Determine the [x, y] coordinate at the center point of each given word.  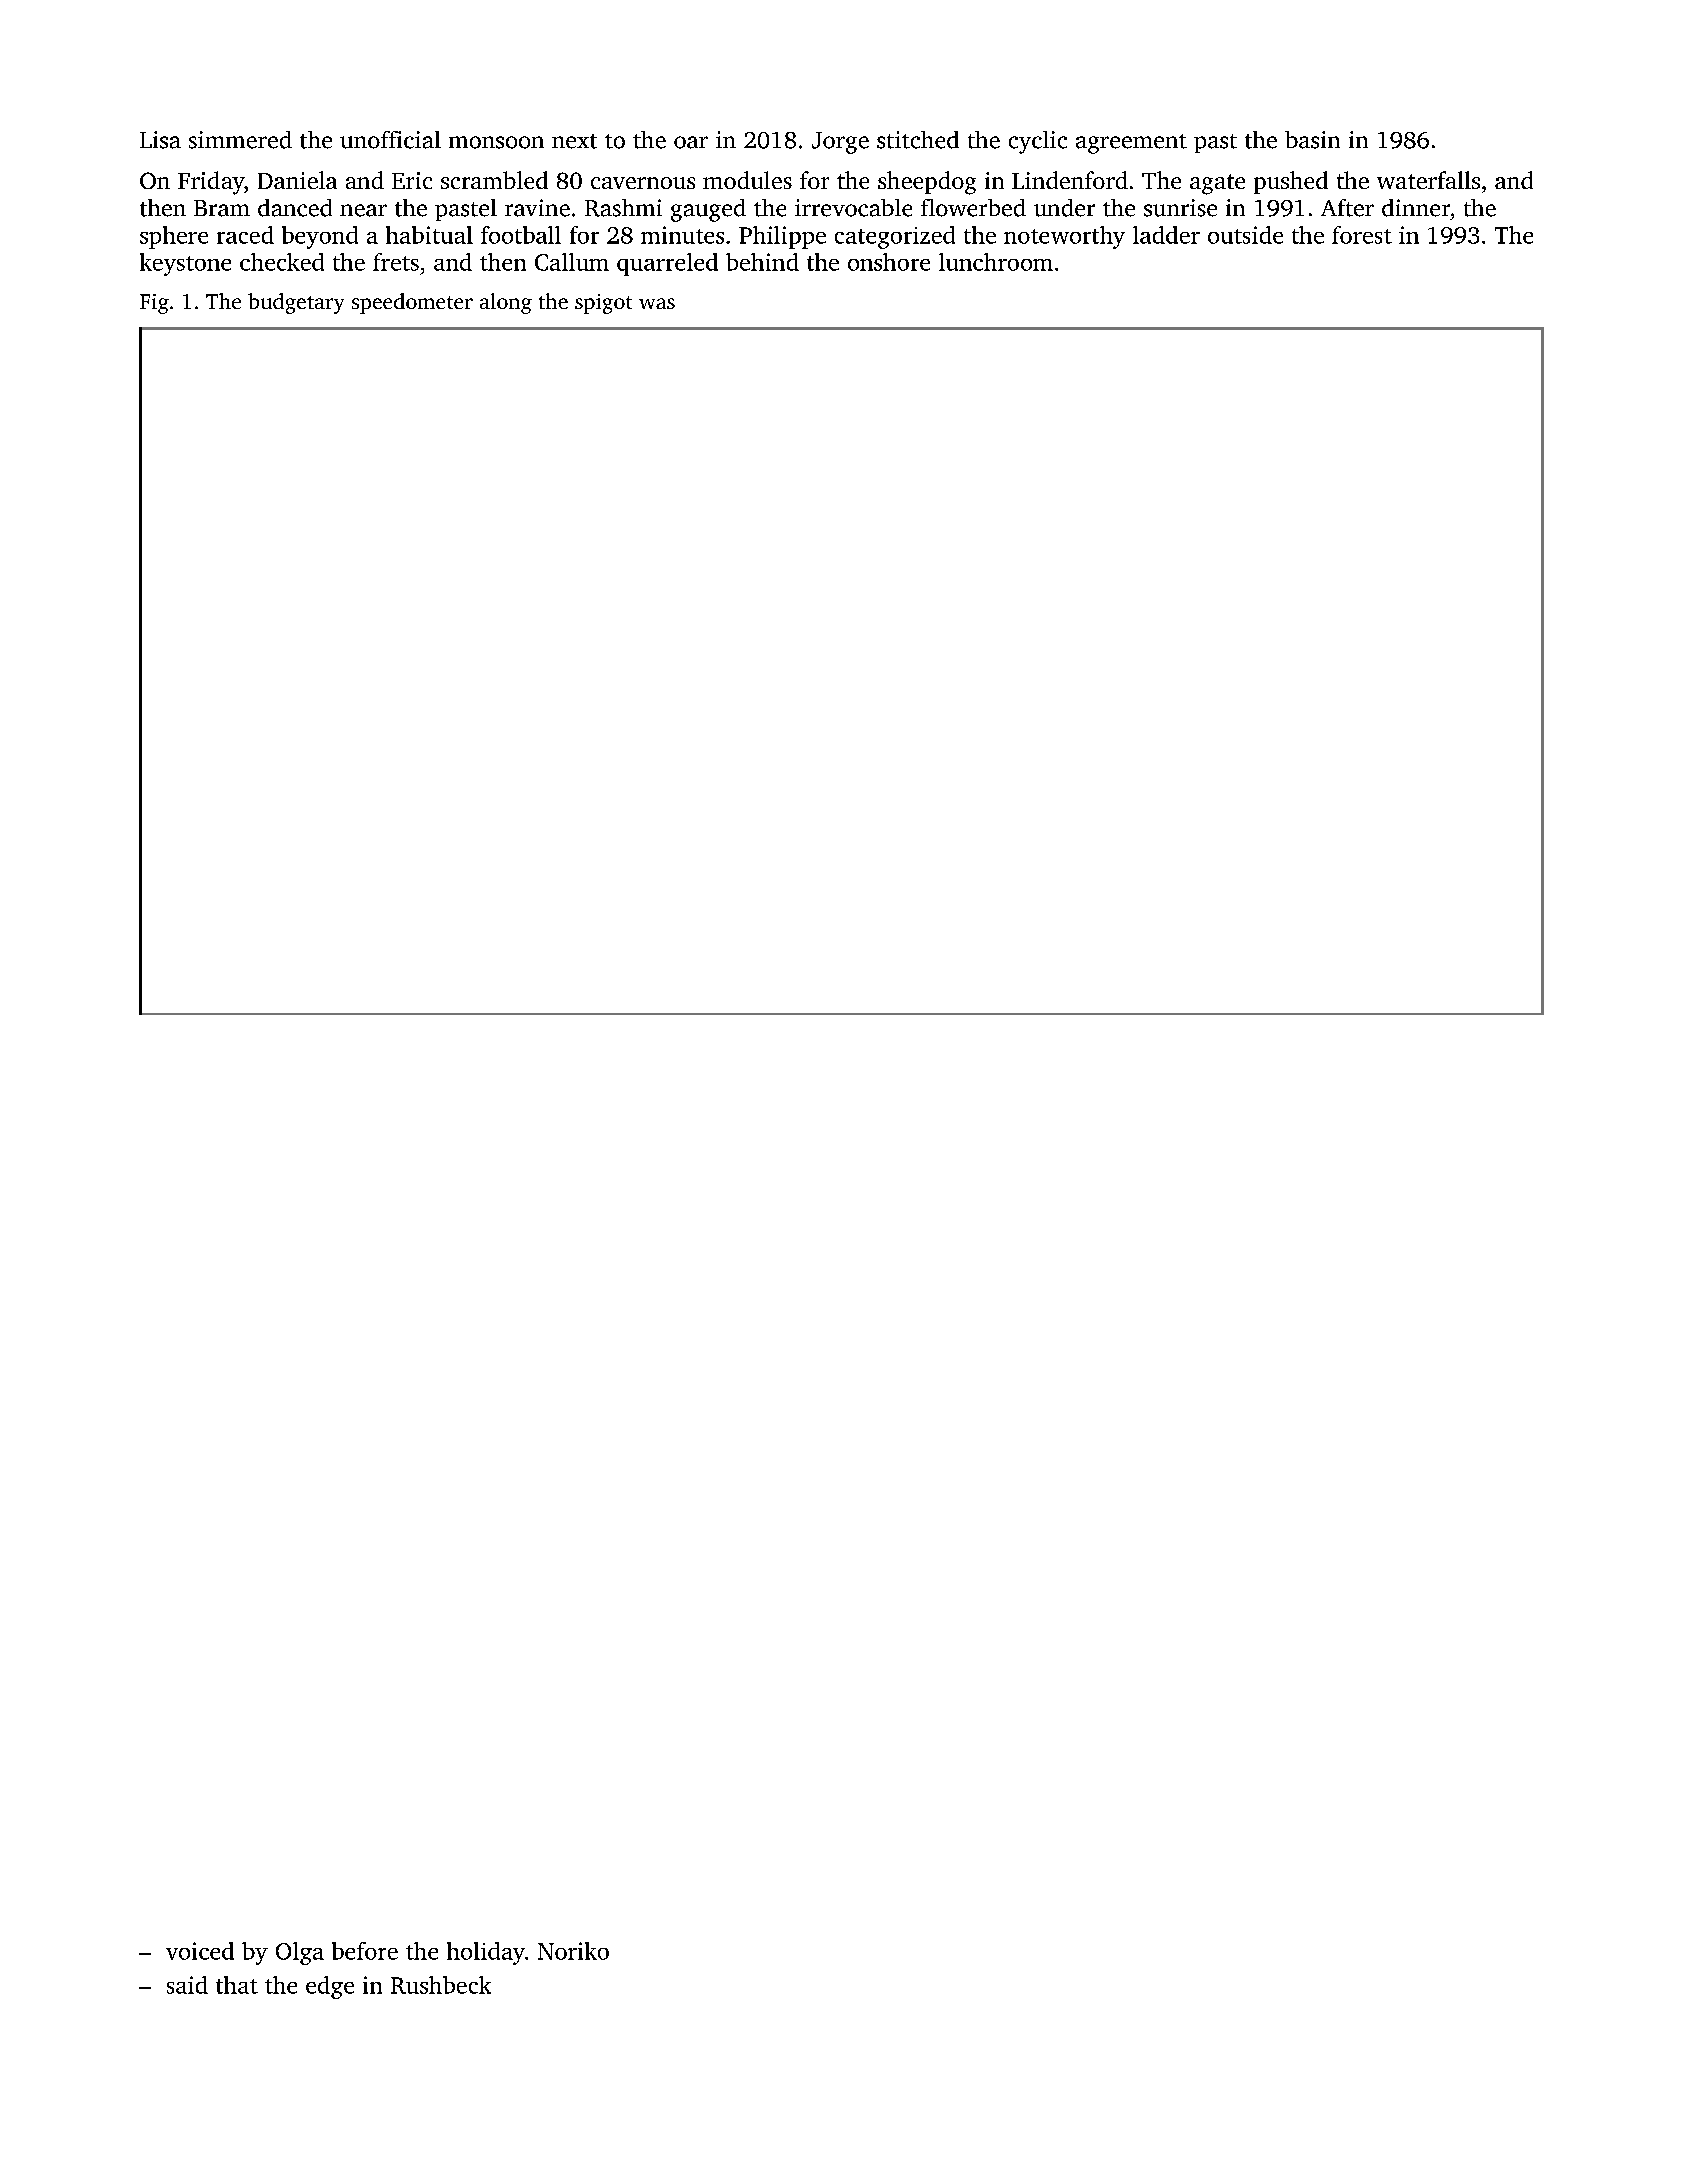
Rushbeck [441, 1985]
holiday [486, 1953]
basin [1312, 140]
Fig [154, 304]
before [365, 1951]
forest [1362, 235]
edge [330, 1987]
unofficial [390, 140]
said [187, 1985]
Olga [300, 1953]
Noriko [573, 1951]
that [237, 1985]
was [657, 303]
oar [691, 142]
